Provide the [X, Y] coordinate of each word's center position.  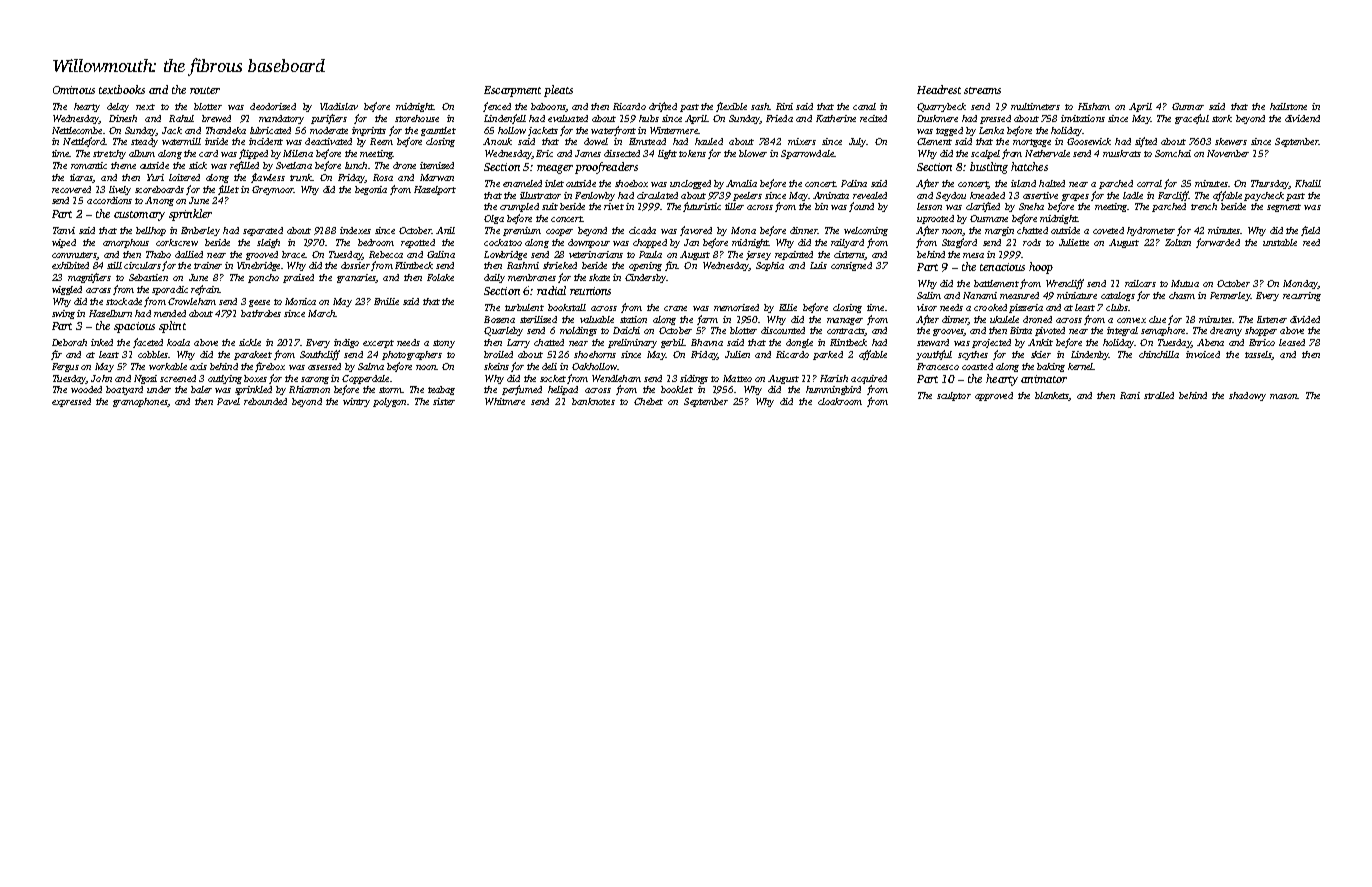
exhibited [70, 265]
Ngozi [145, 379]
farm [707, 320]
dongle [799, 343]
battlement [996, 283]
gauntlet [438, 131]
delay [118, 107]
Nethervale [1047, 153]
